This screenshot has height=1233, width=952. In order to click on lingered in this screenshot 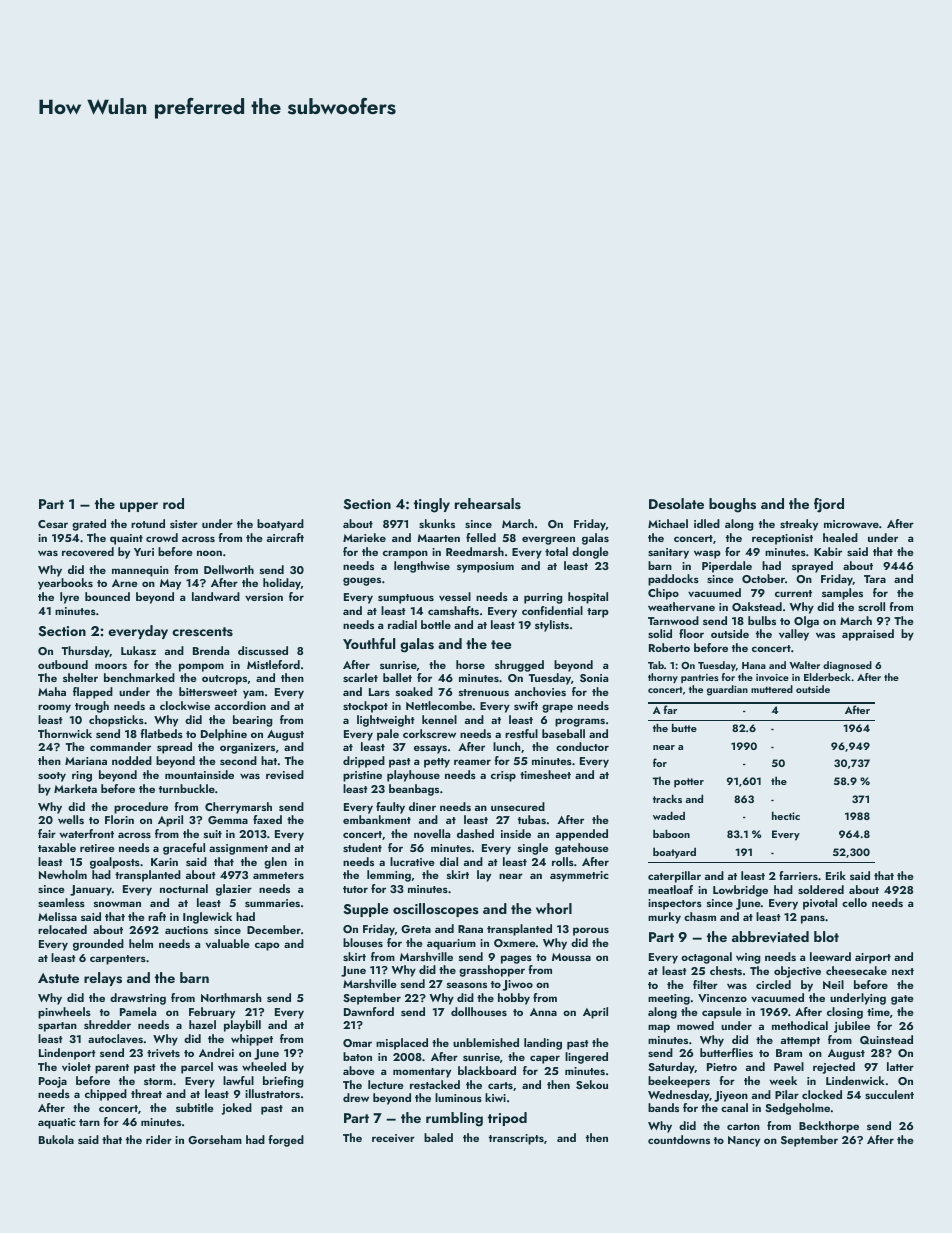, I will do `click(586, 1058)`.
